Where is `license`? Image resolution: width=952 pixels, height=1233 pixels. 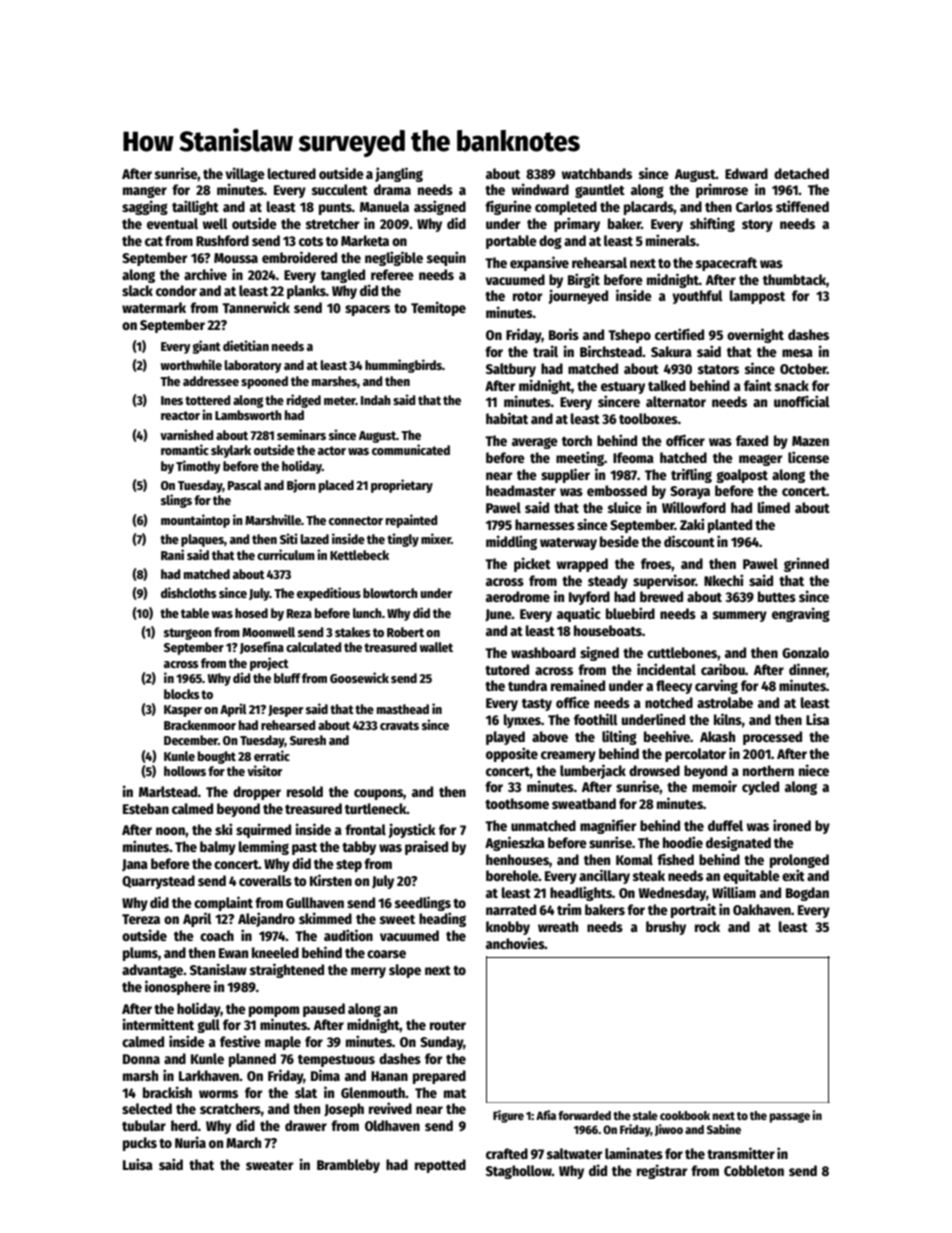
license is located at coordinates (808, 457).
